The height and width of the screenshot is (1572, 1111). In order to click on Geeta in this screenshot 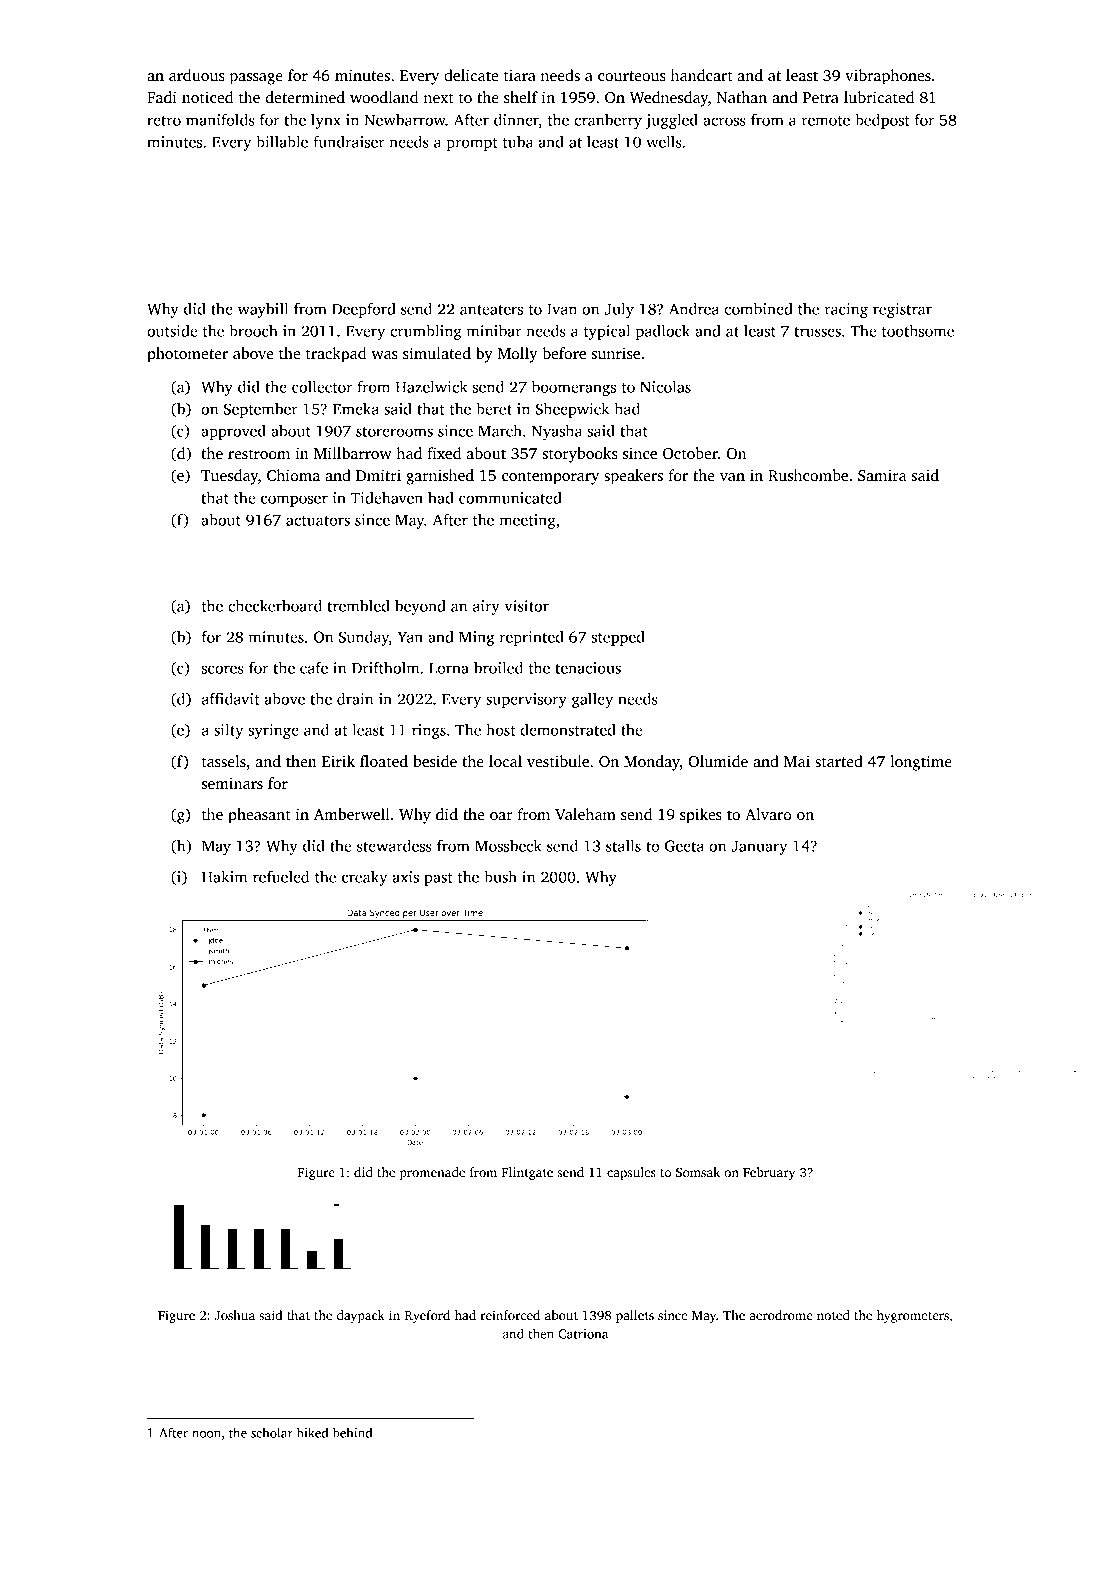, I will do `click(684, 846)`.
